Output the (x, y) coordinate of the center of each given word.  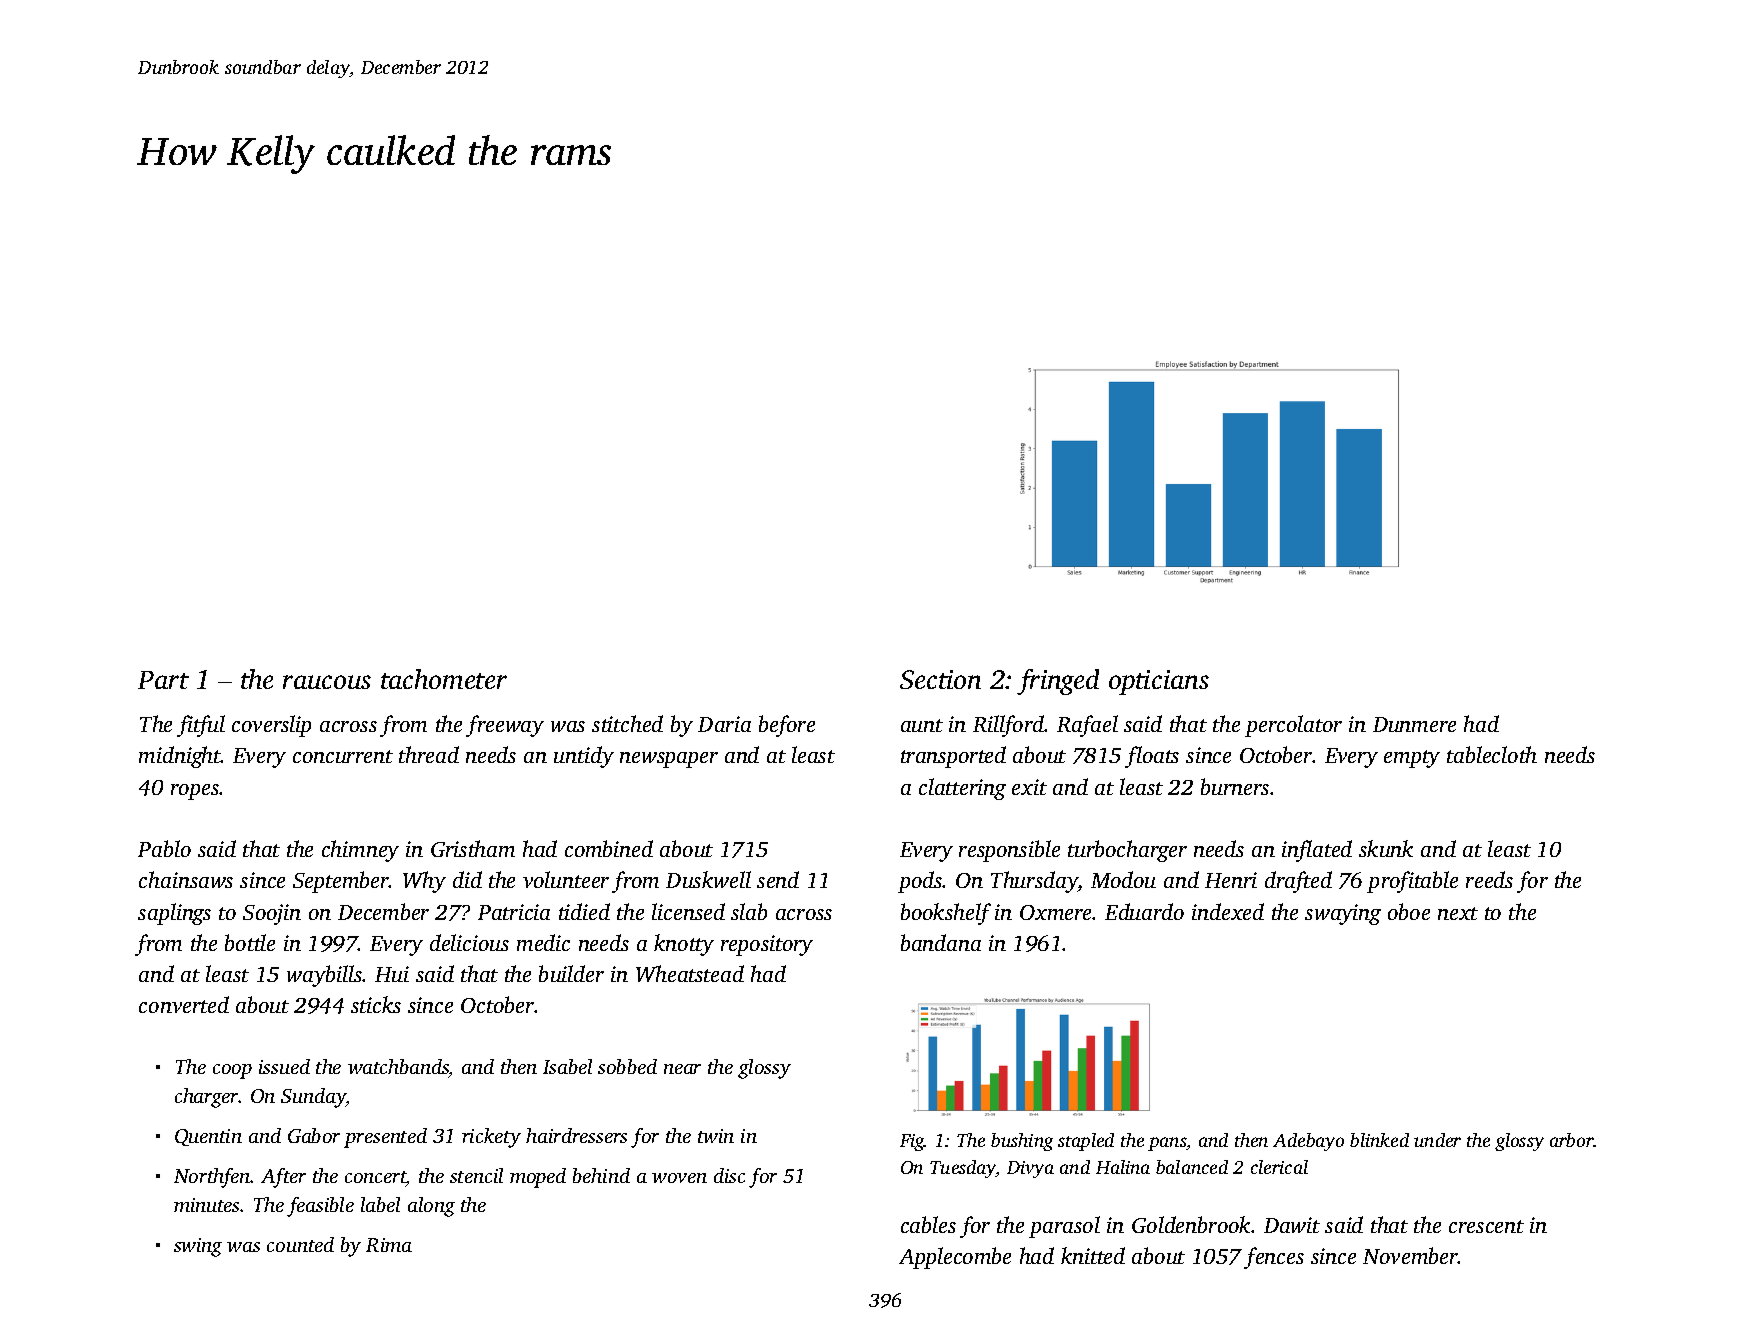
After (283, 1178)
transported (953, 757)
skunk (1386, 848)
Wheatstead (690, 973)
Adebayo (1308, 1142)
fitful (201, 726)
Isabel (567, 1066)
